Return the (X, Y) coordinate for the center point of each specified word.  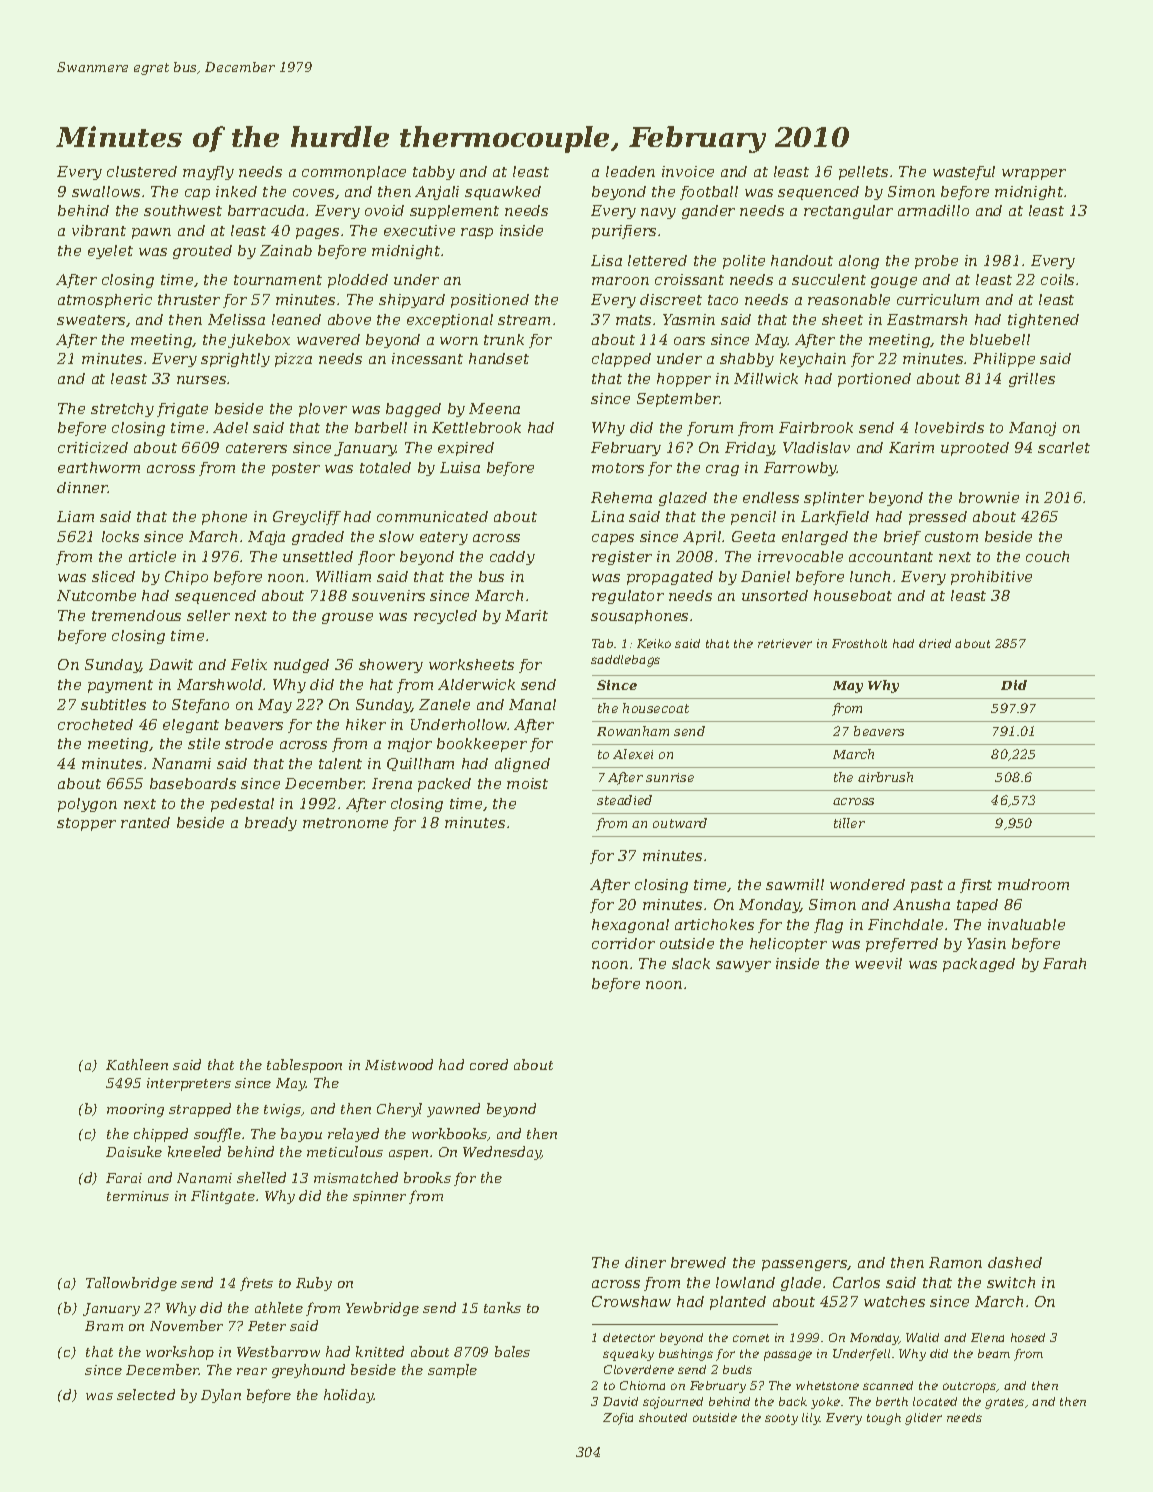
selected (146, 1394)
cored (489, 1064)
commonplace (354, 173)
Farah (1064, 963)
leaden (630, 171)
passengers (805, 1265)
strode (249, 743)
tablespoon (304, 1066)
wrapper (1034, 174)
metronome (345, 823)
